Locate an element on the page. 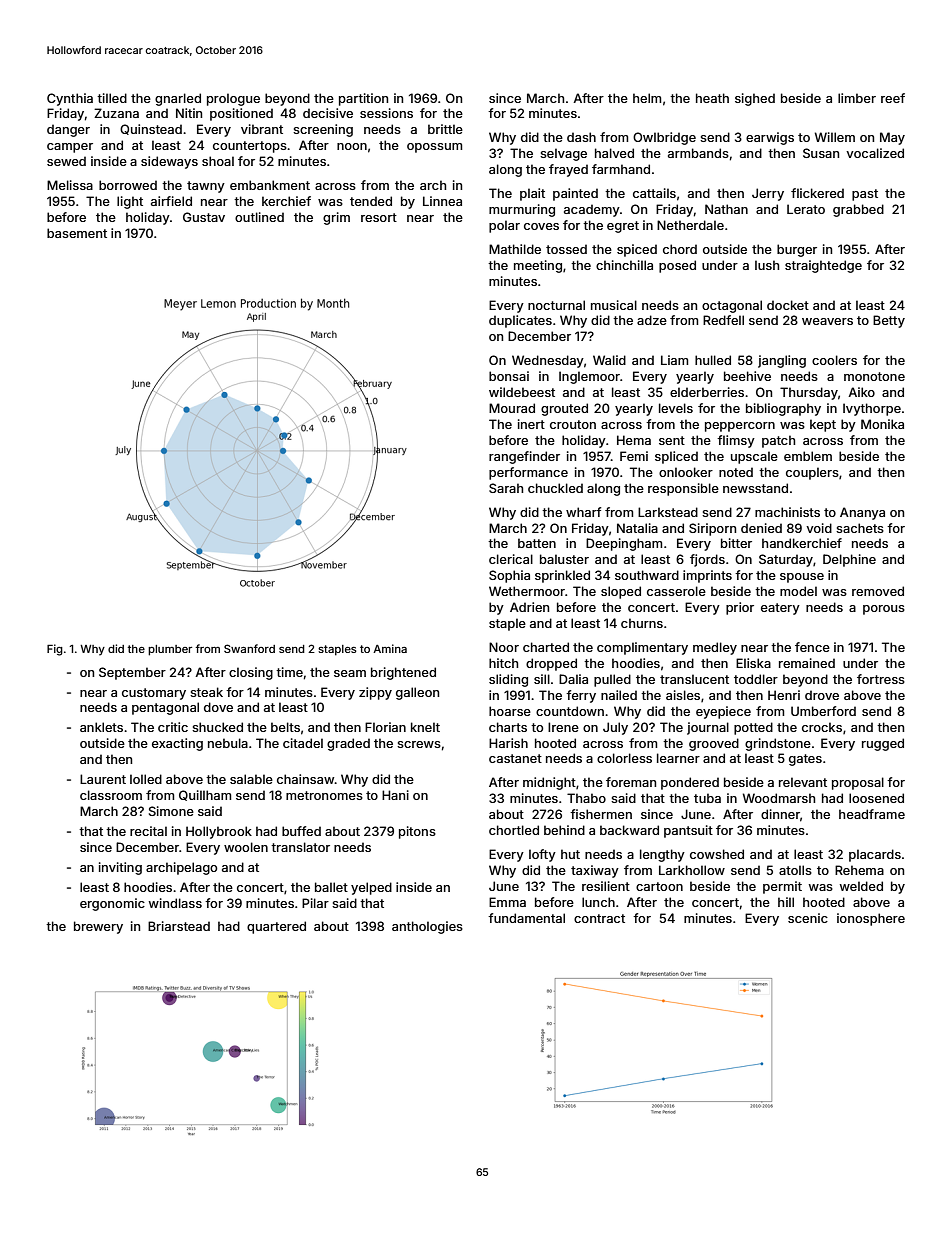 This image has width=952, height=1233. Jerry is located at coordinates (768, 194).
